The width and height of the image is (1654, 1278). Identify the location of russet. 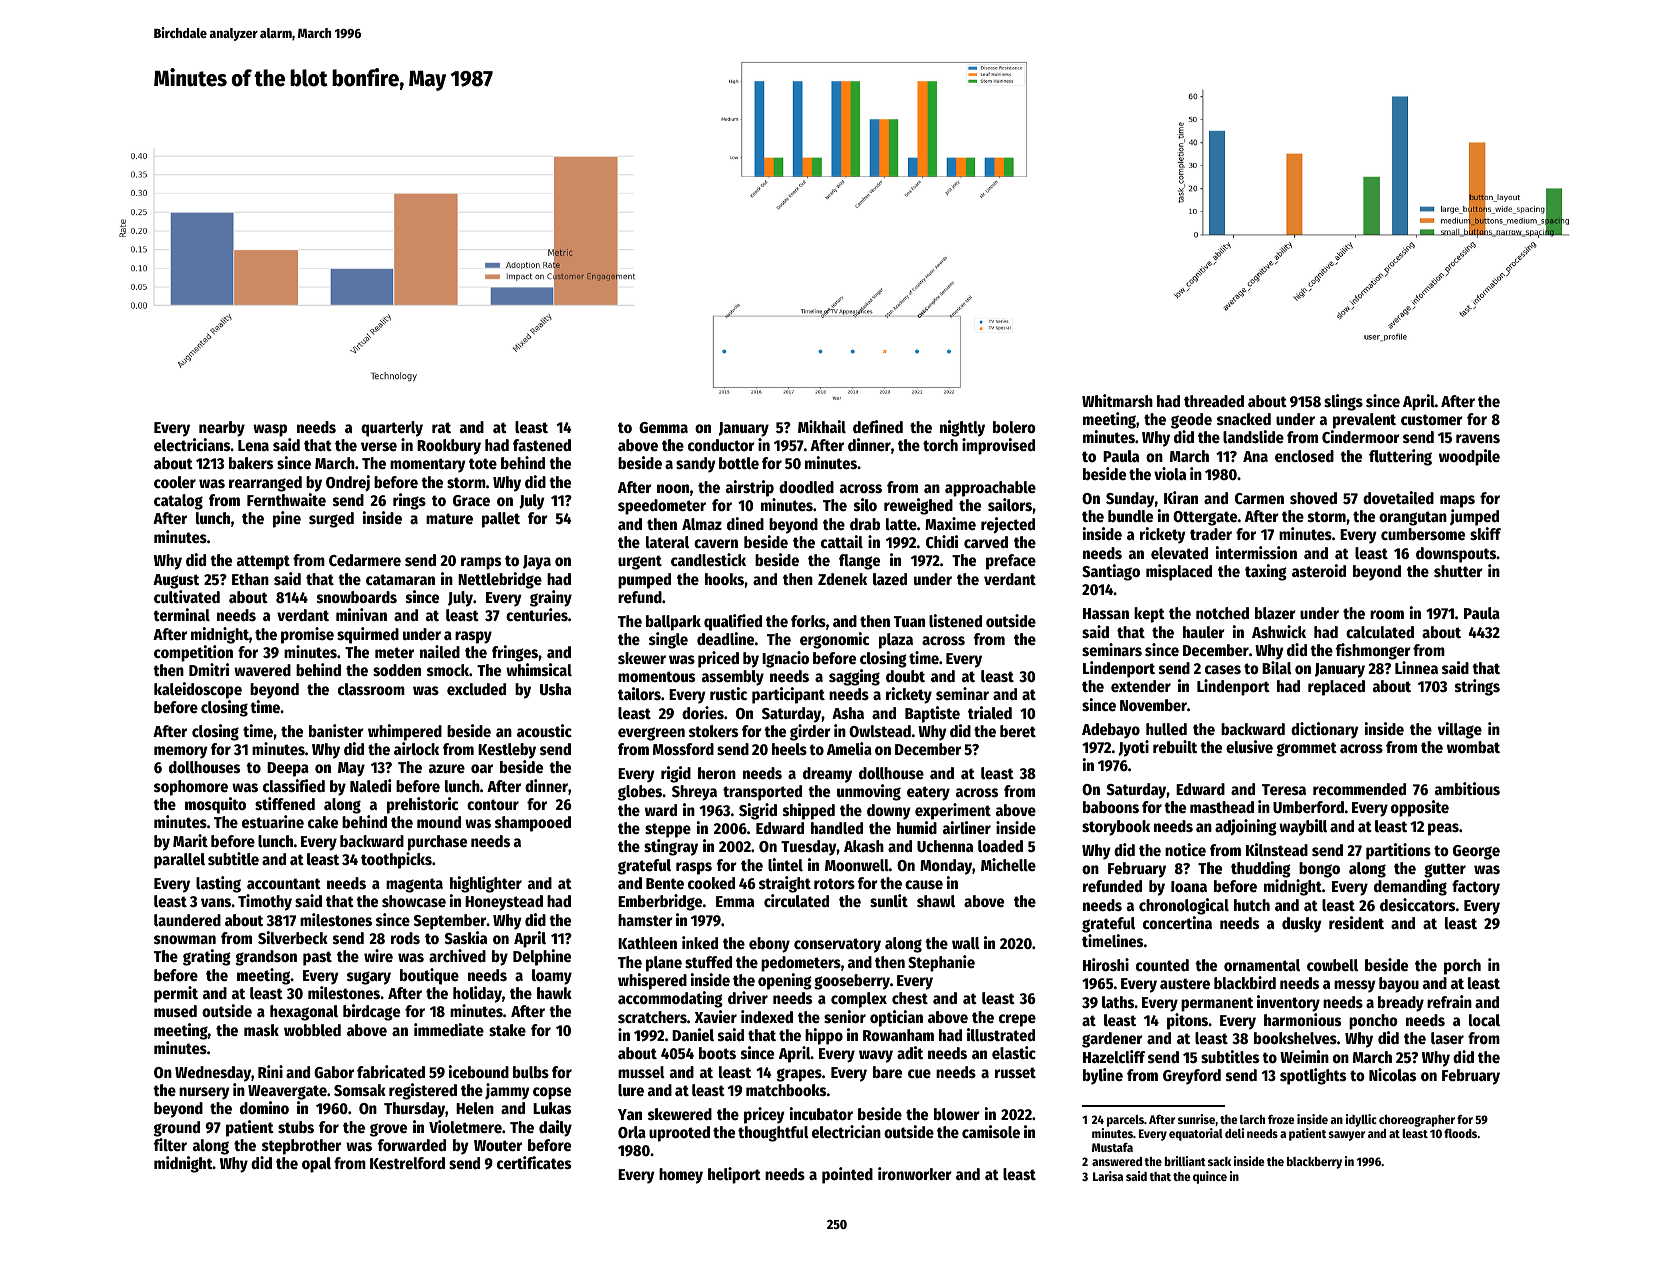
(1015, 1073).
